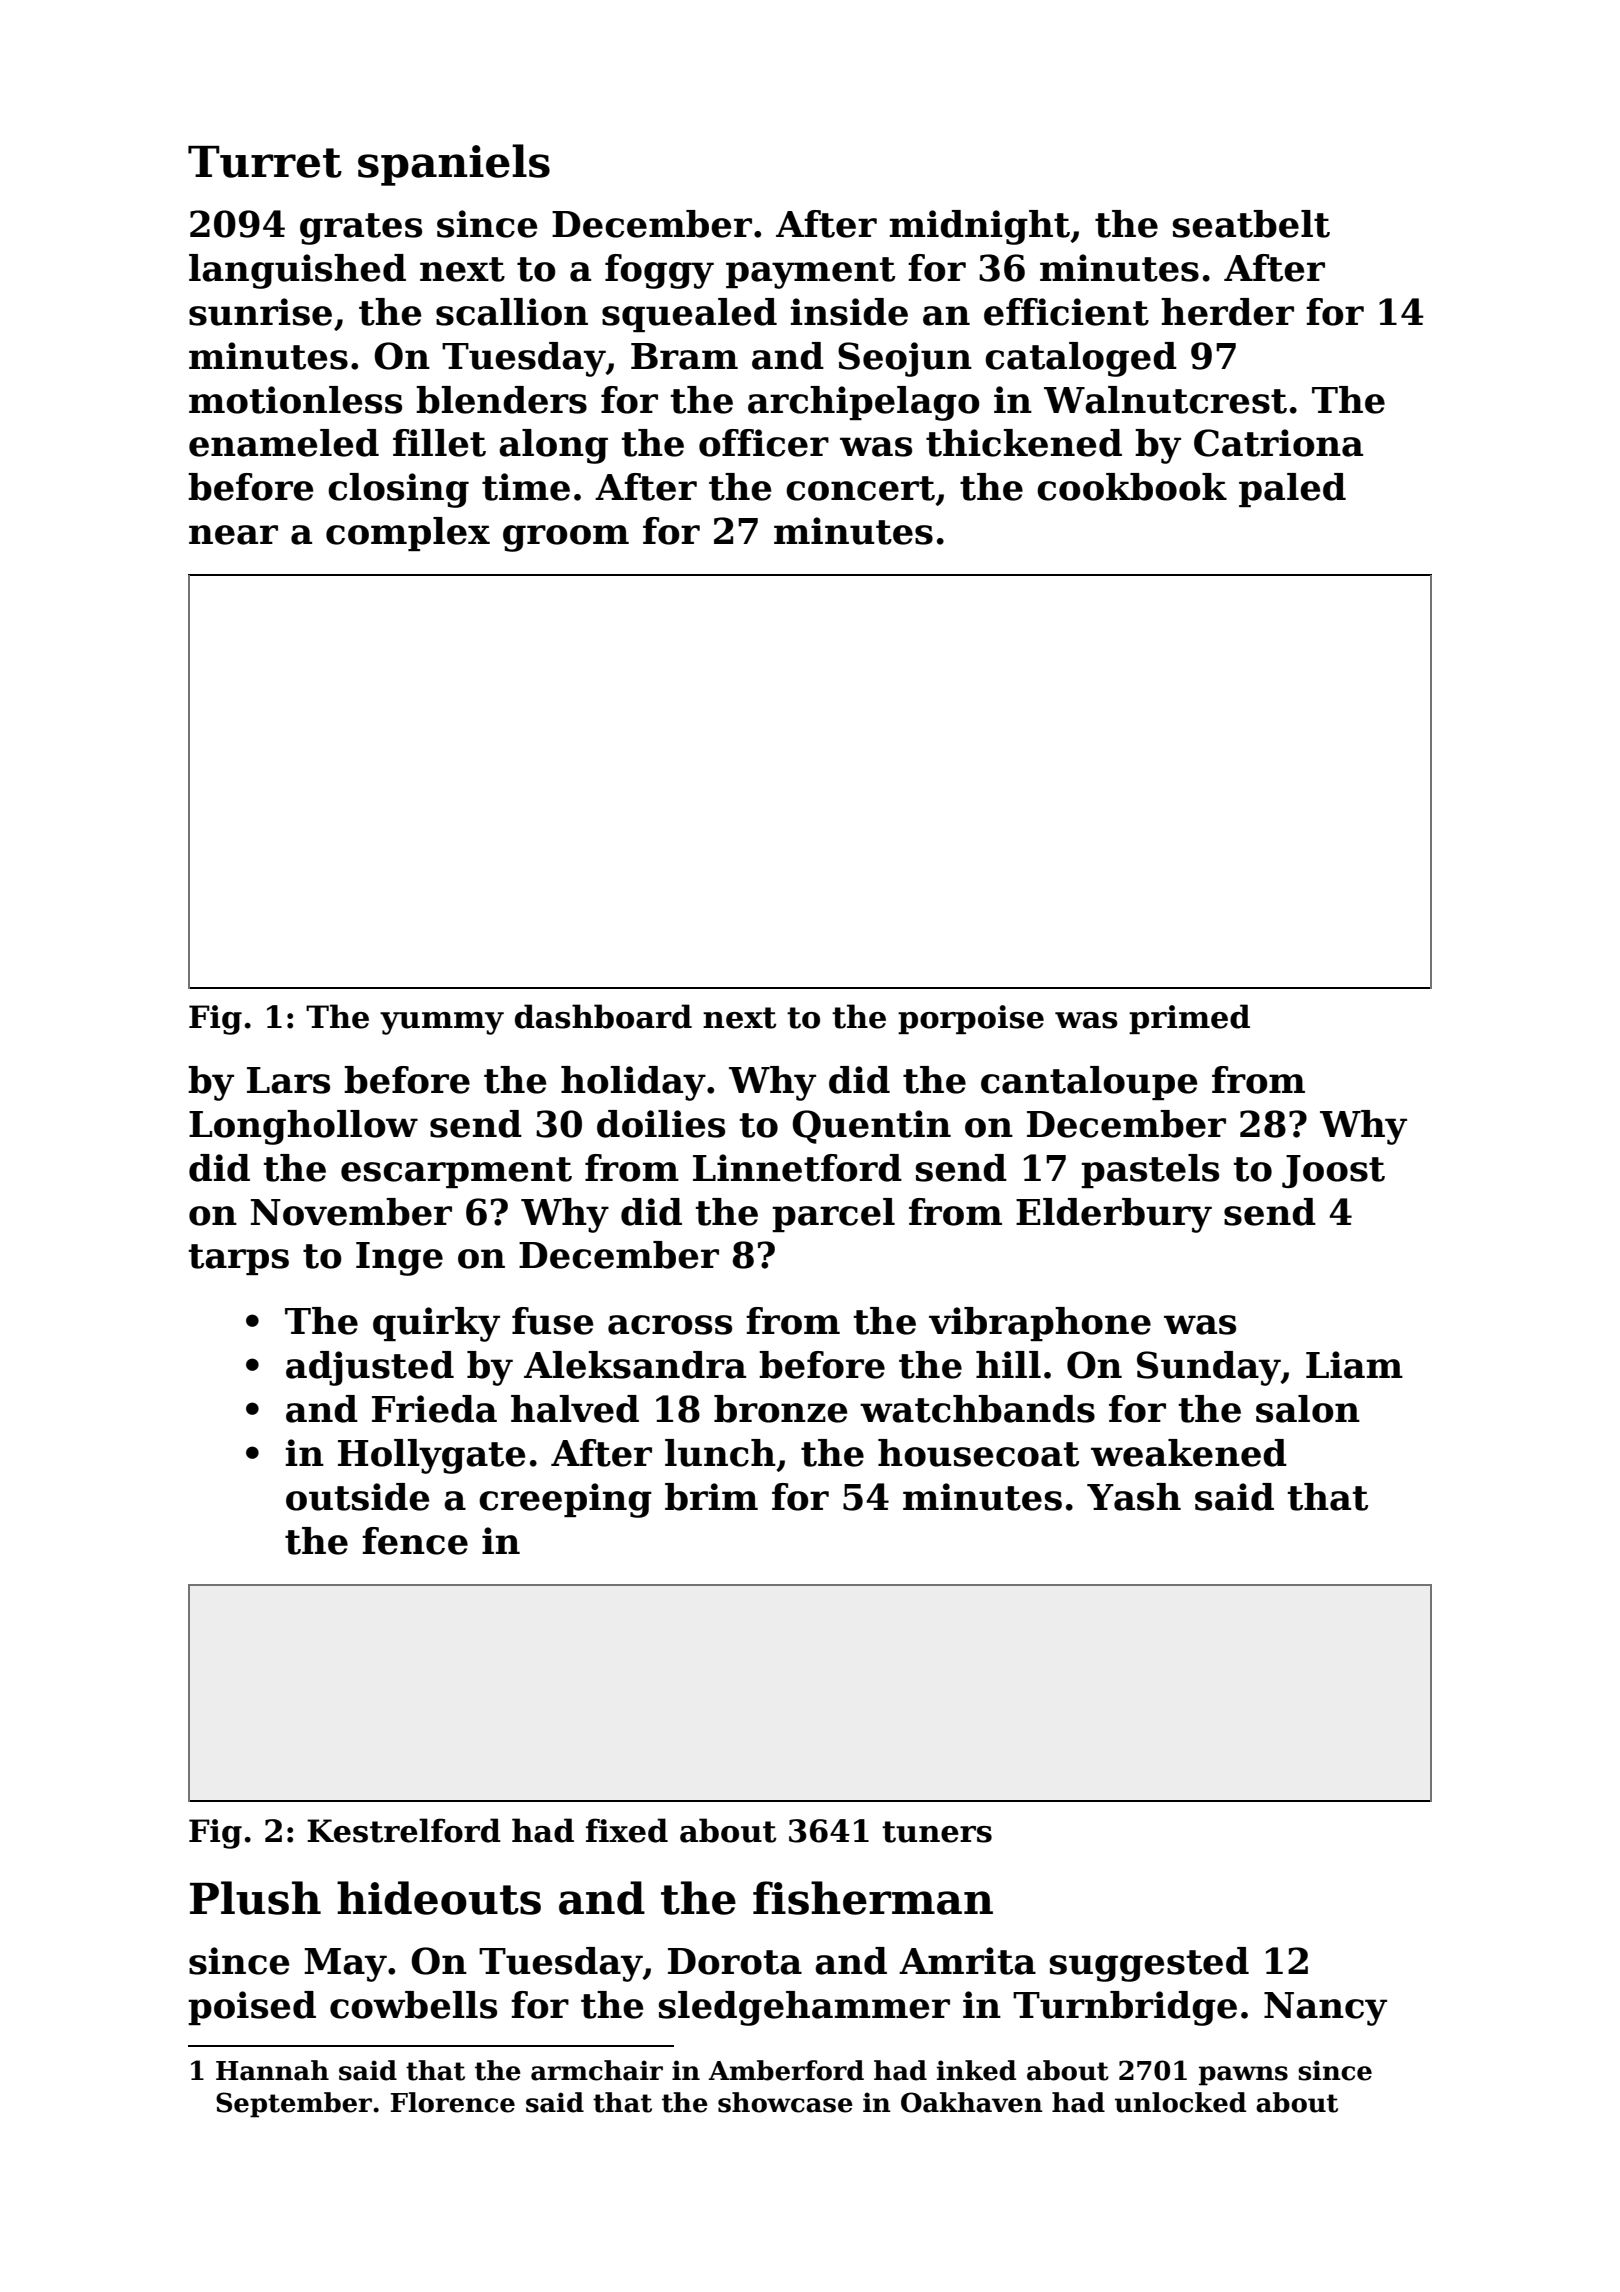  I want to click on cowbells, so click(413, 2005).
